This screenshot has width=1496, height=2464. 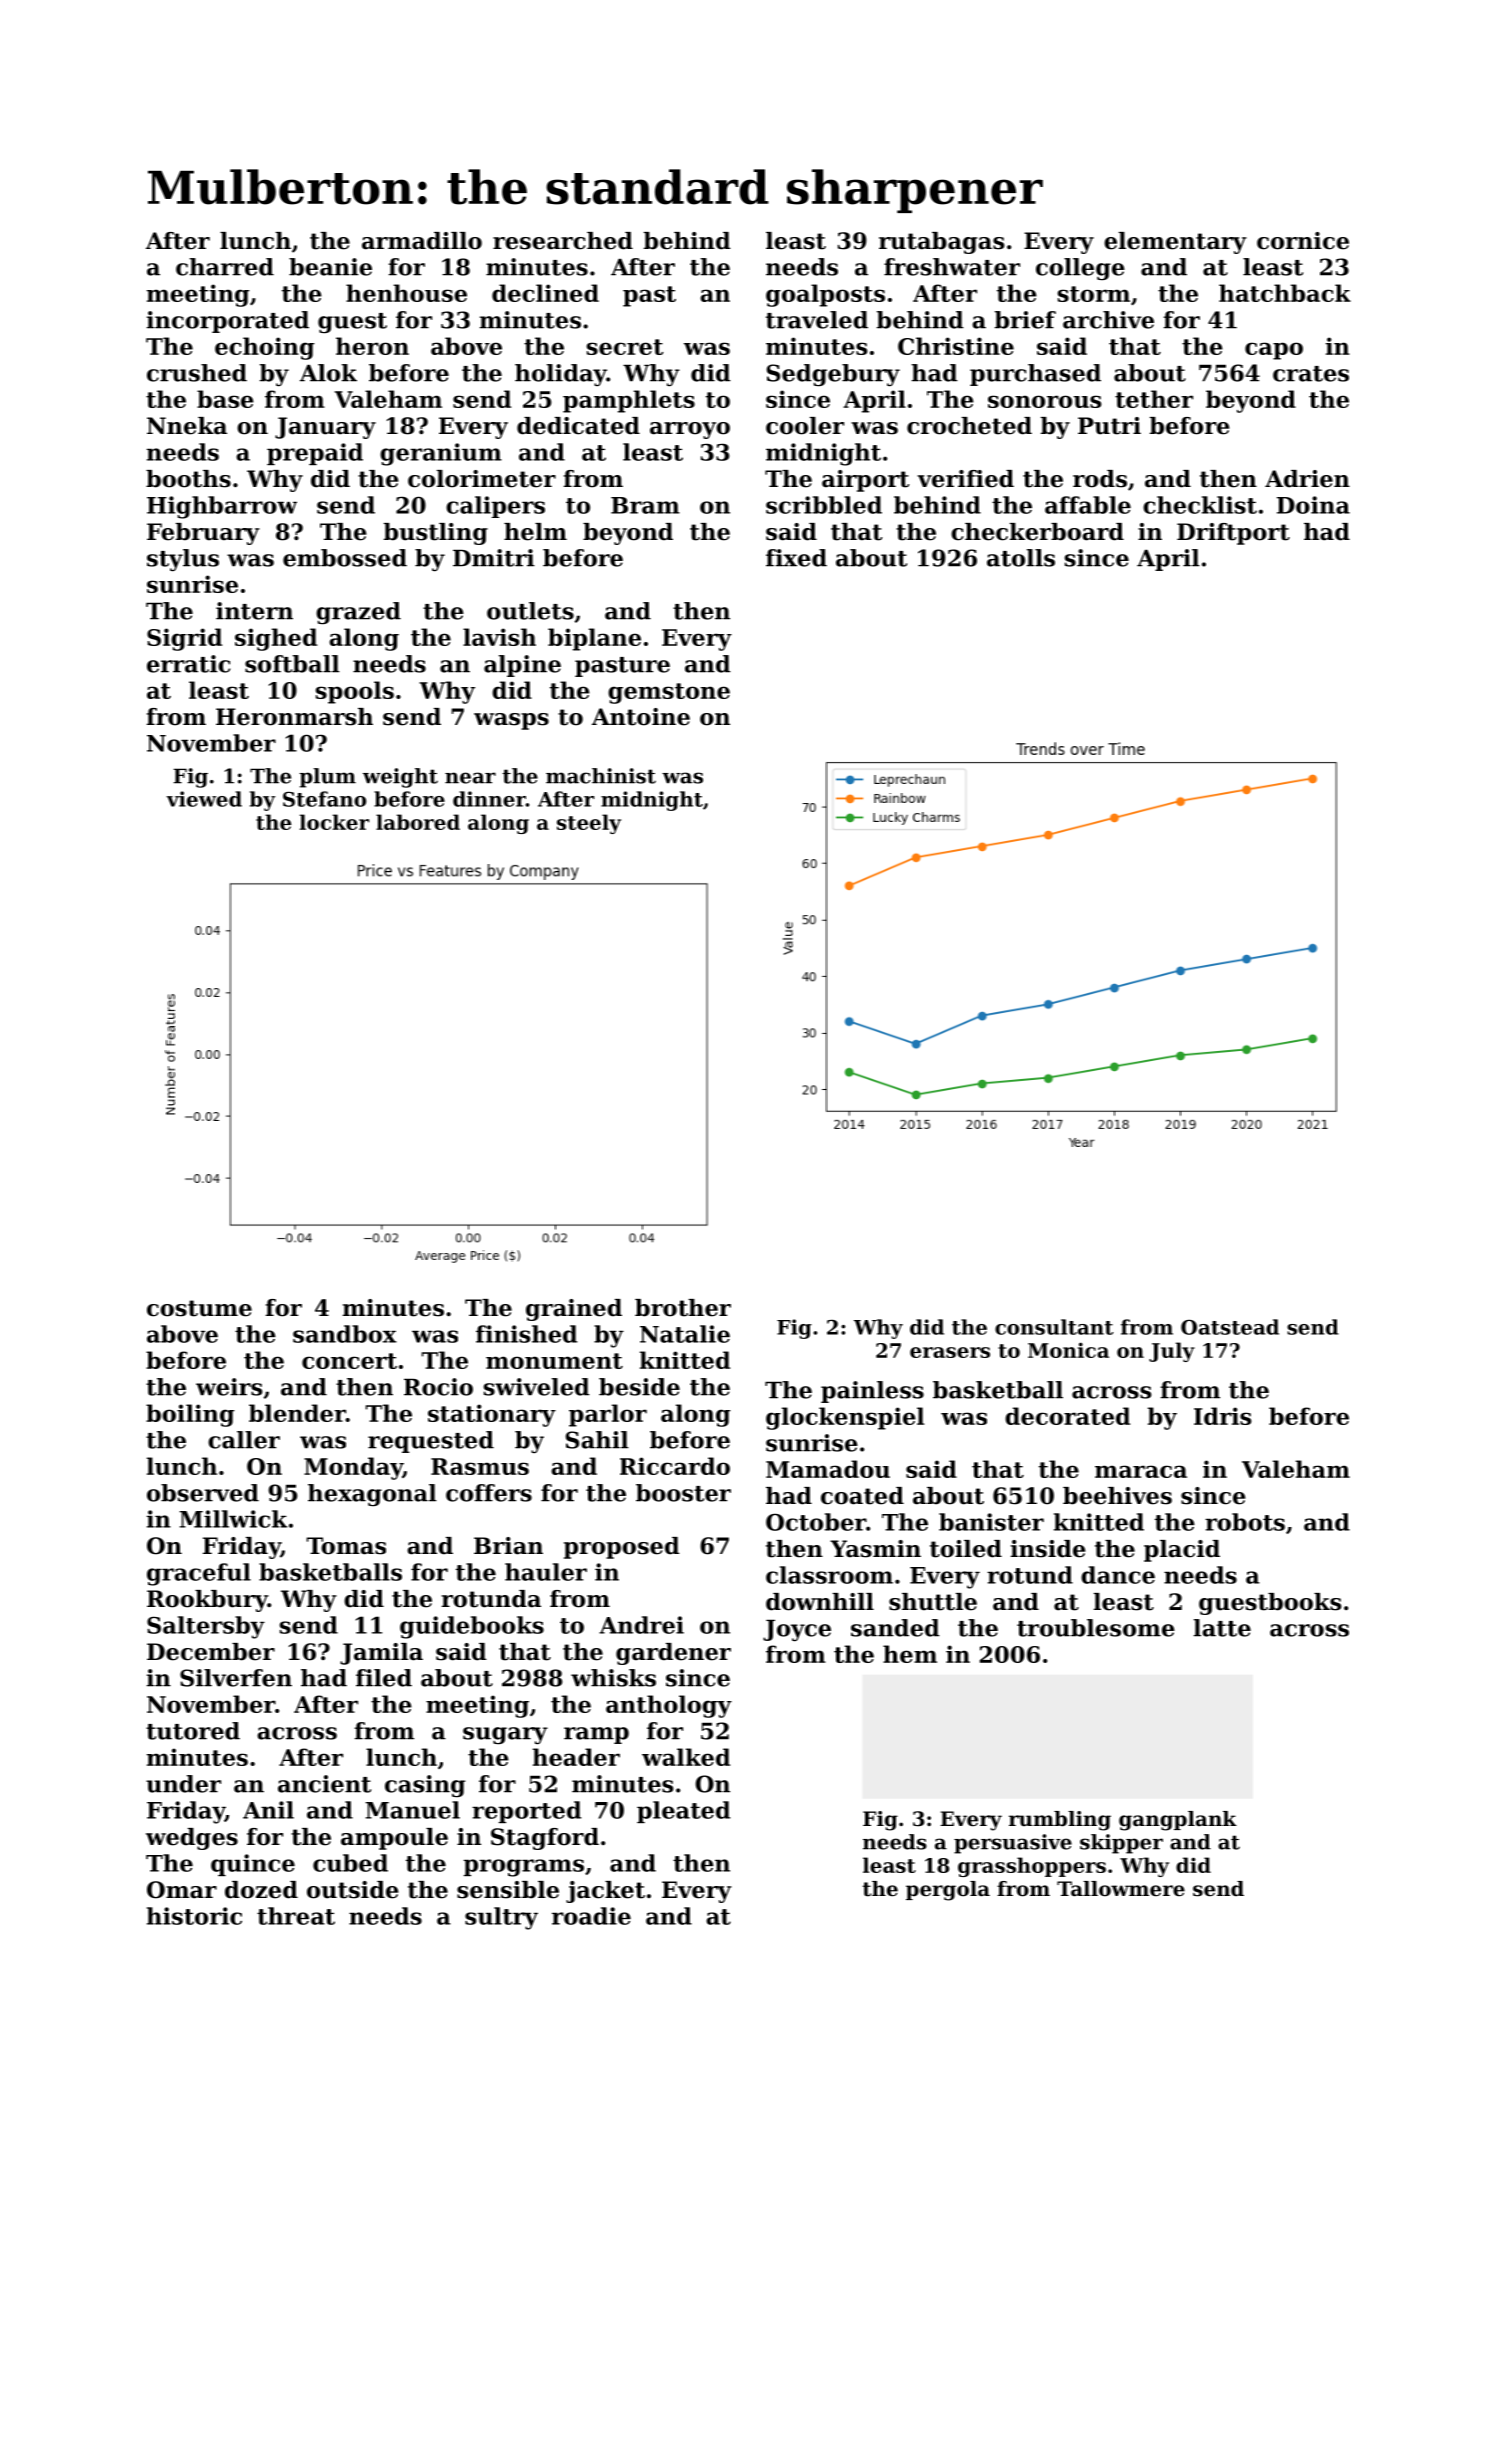 What do you see at coordinates (204, 799) in the screenshot?
I see `viewed` at bounding box center [204, 799].
